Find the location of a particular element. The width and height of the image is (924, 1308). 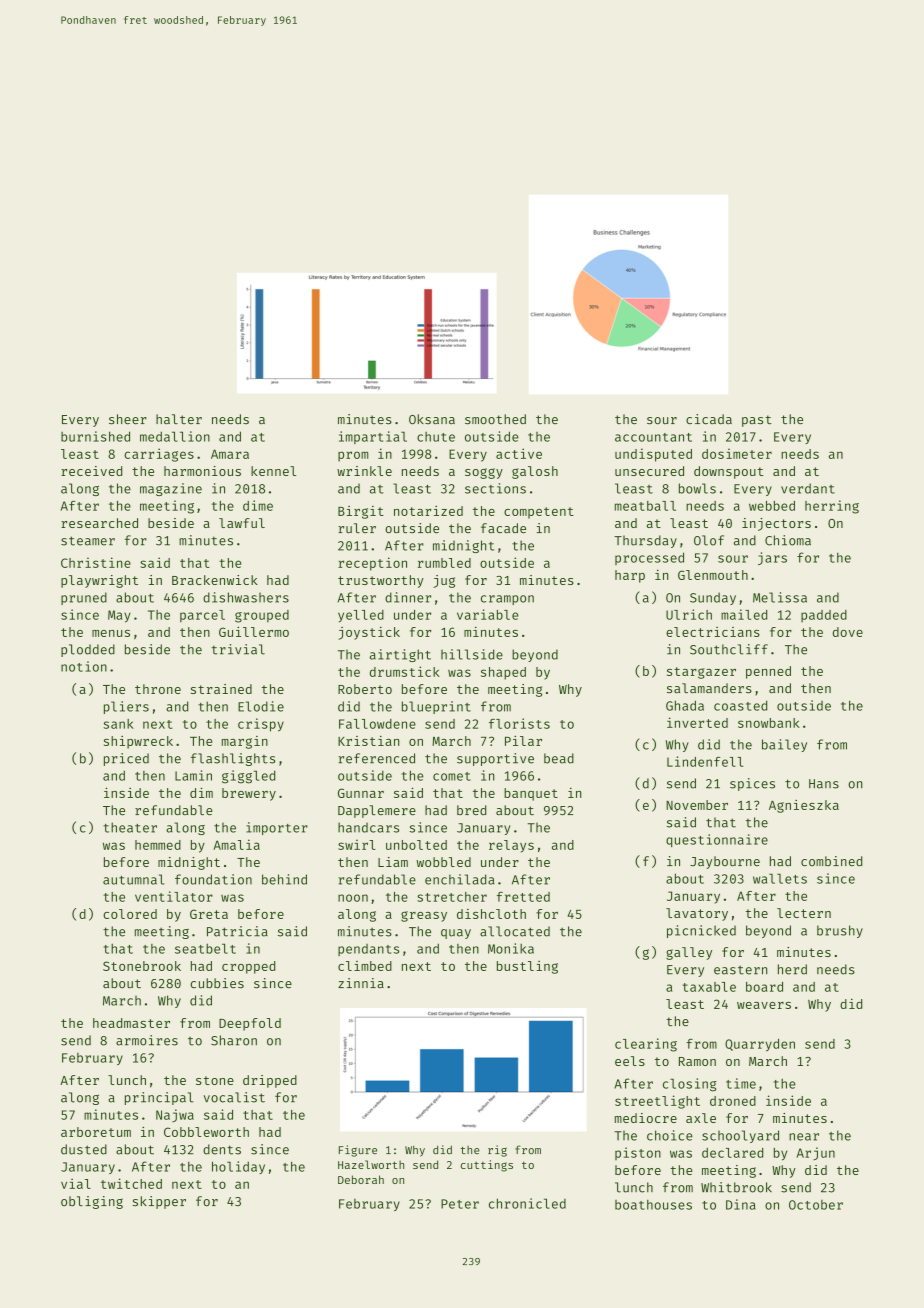

notion is located at coordinates (84, 666).
